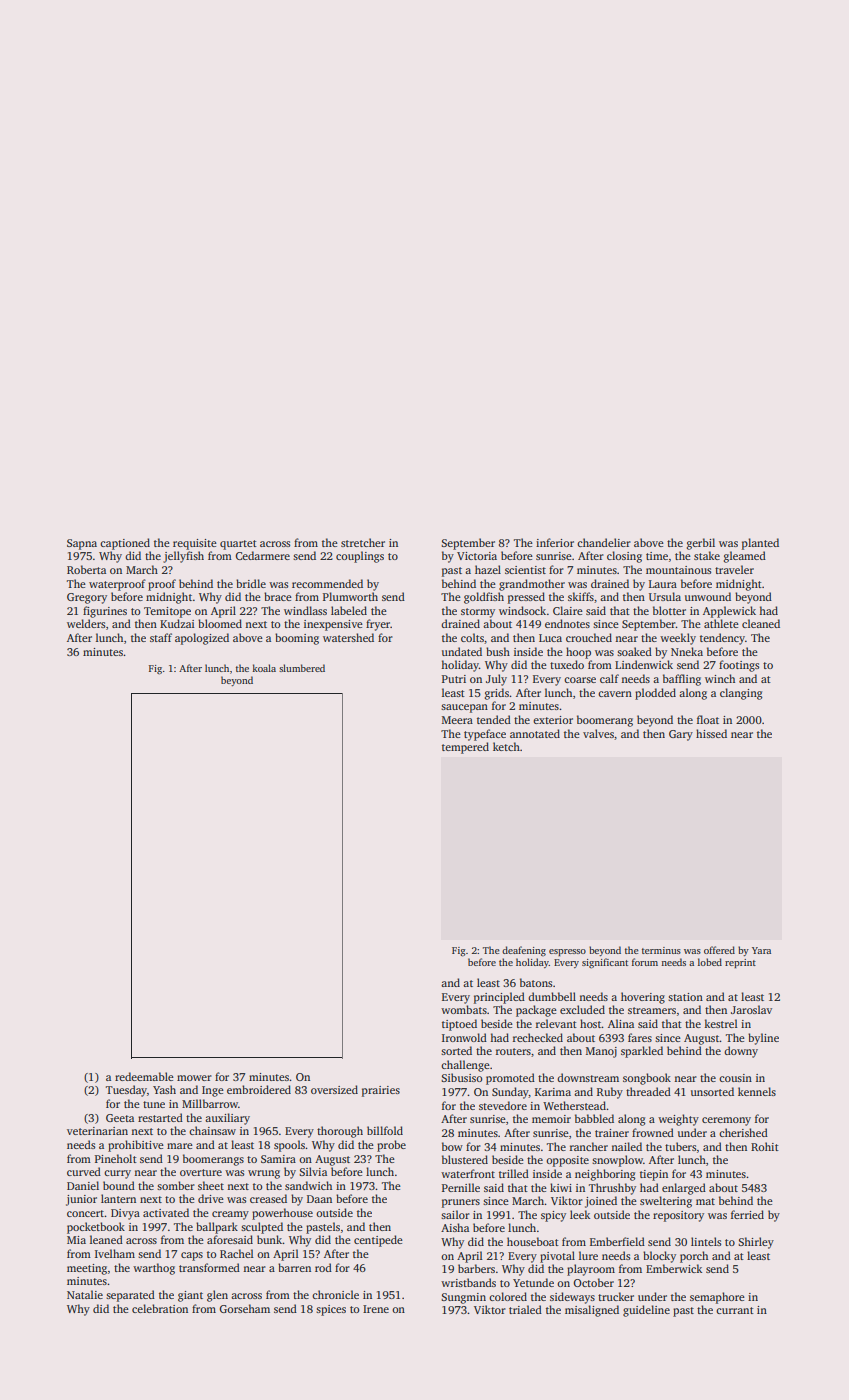 The image size is (849, 1400). I want to click on mower, so click(194, 1078).
